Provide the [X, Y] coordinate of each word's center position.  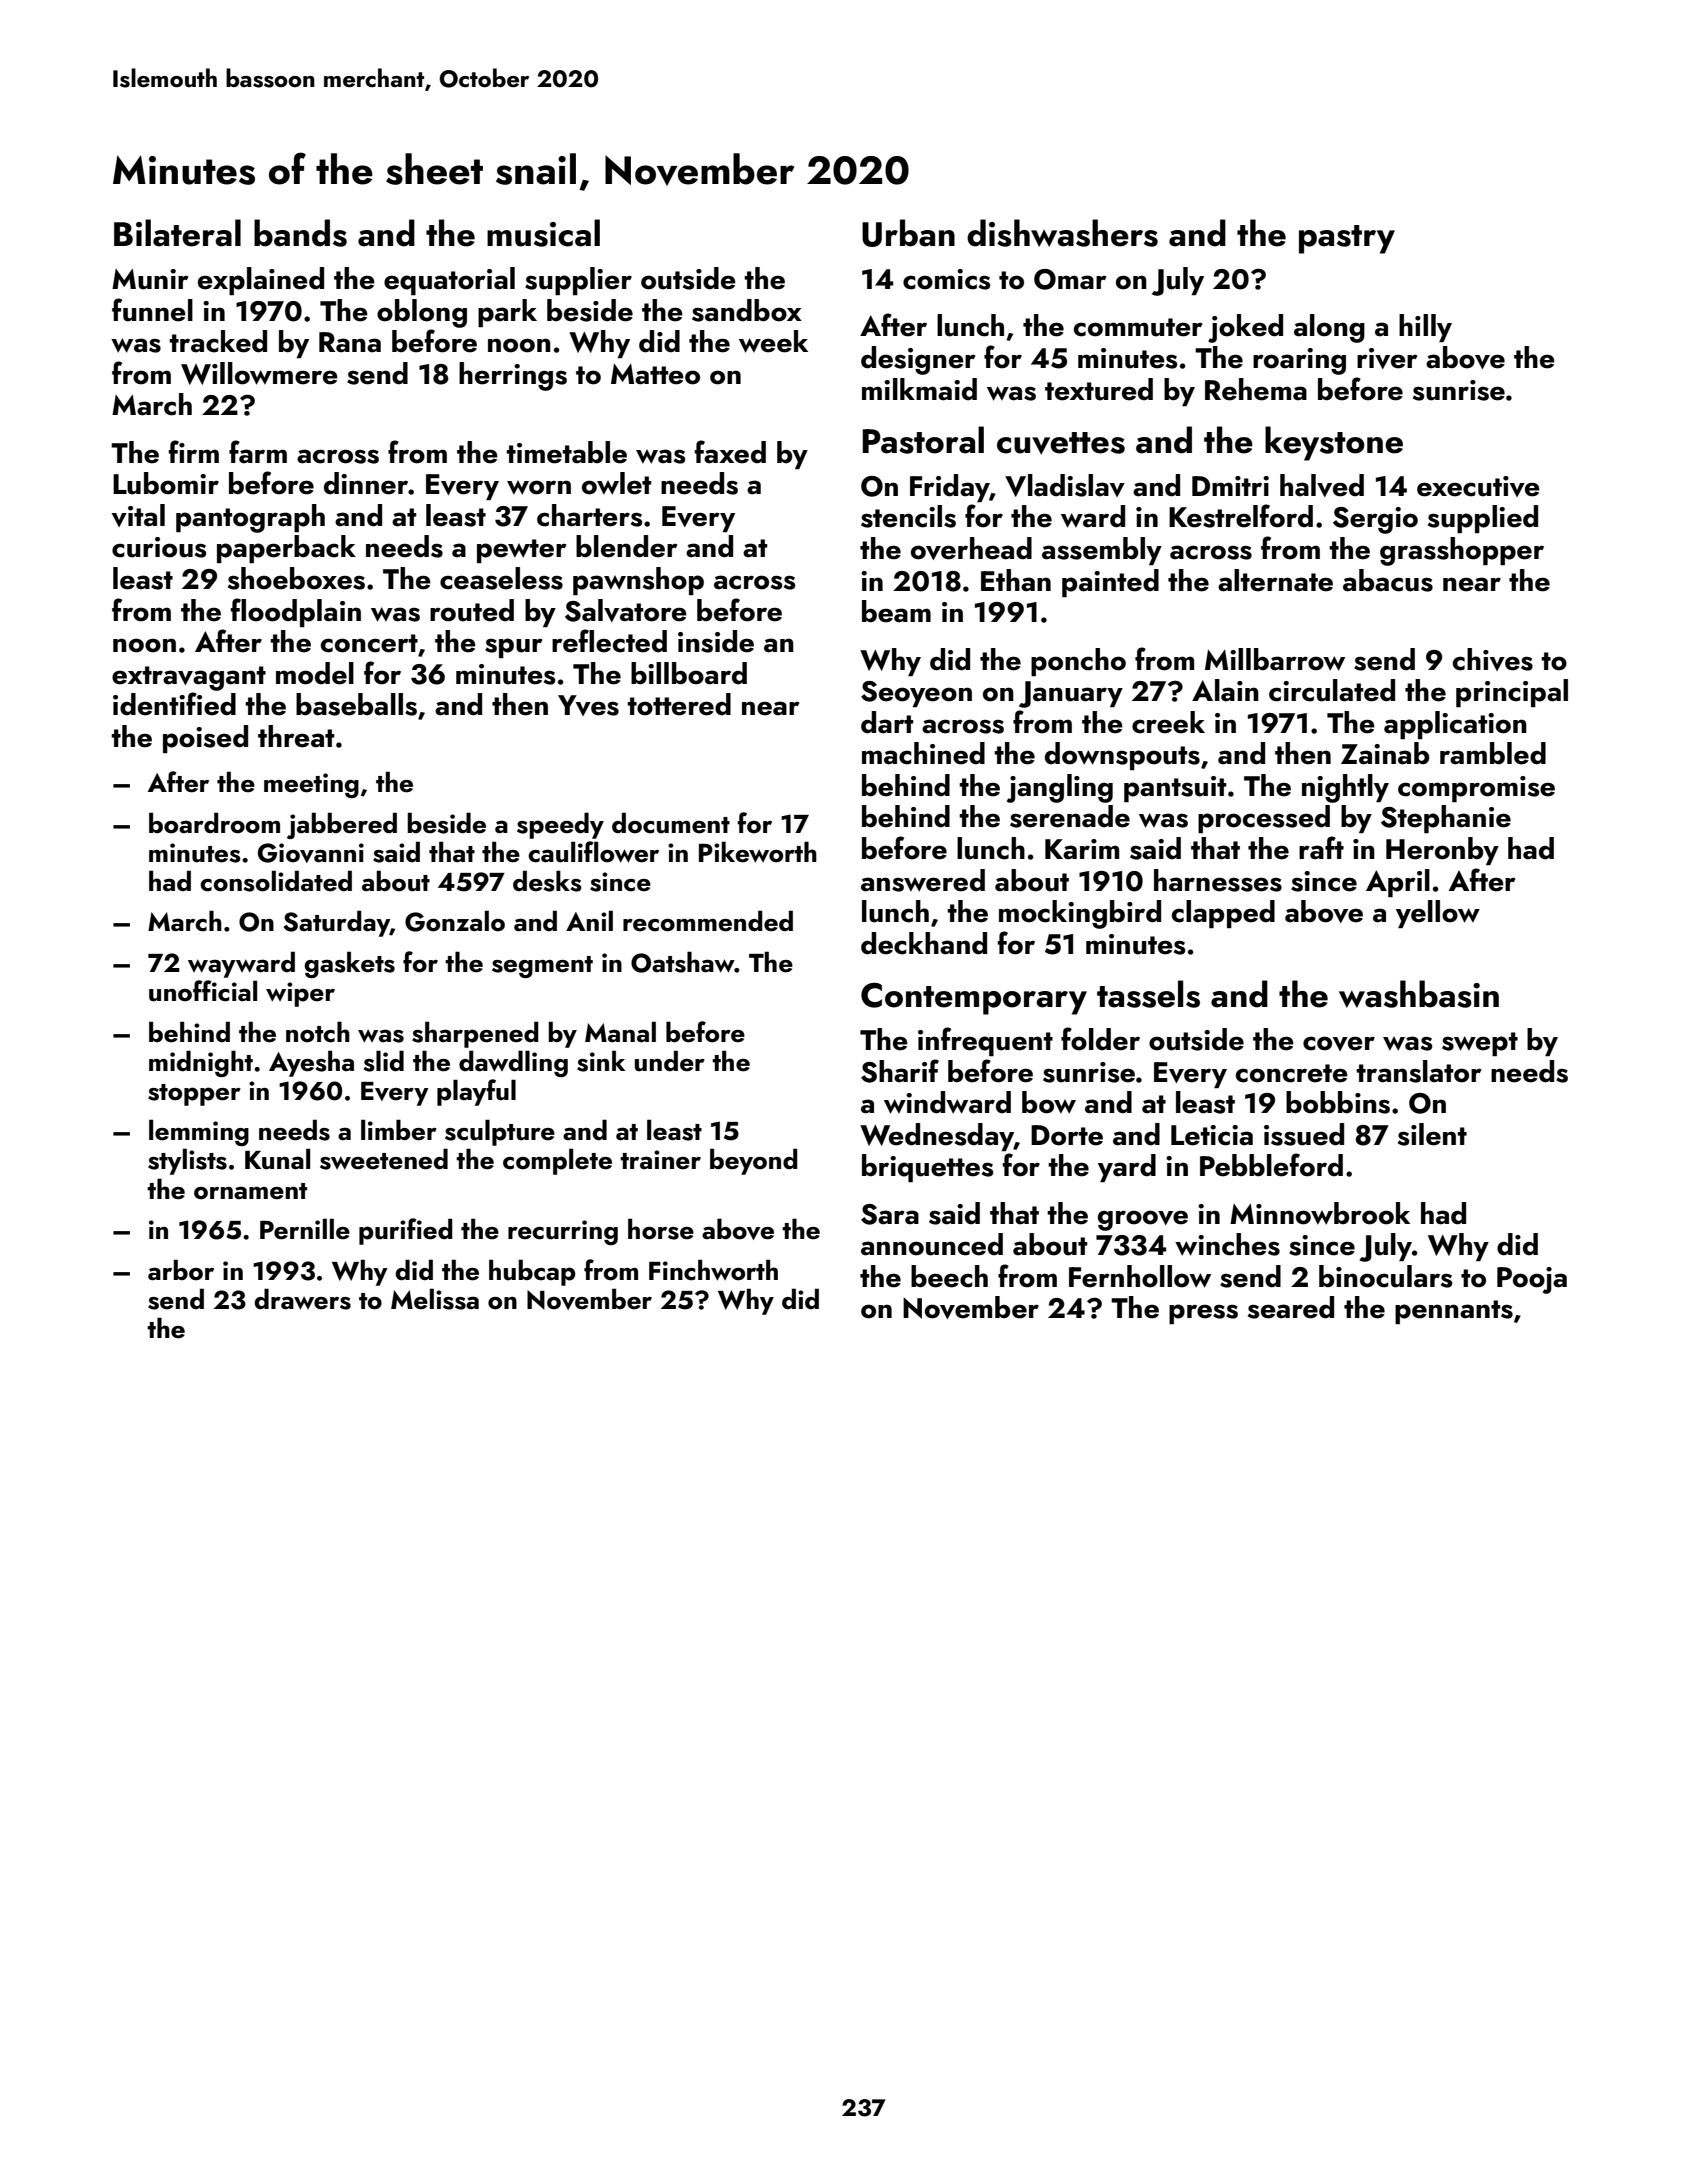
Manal [620, 1032]
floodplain [295, 612]
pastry [1347, 239]
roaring [1299, 361]
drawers [303, 1299]
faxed [730, 452]
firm [193, 451]
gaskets [349, 964]
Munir [150, 279]
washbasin [1419, 994]
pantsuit [1175, 789]
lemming [199, 1132]
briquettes [928, 1168]
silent [1432, 1134]
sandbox [747, 310]
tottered [679, 704]
